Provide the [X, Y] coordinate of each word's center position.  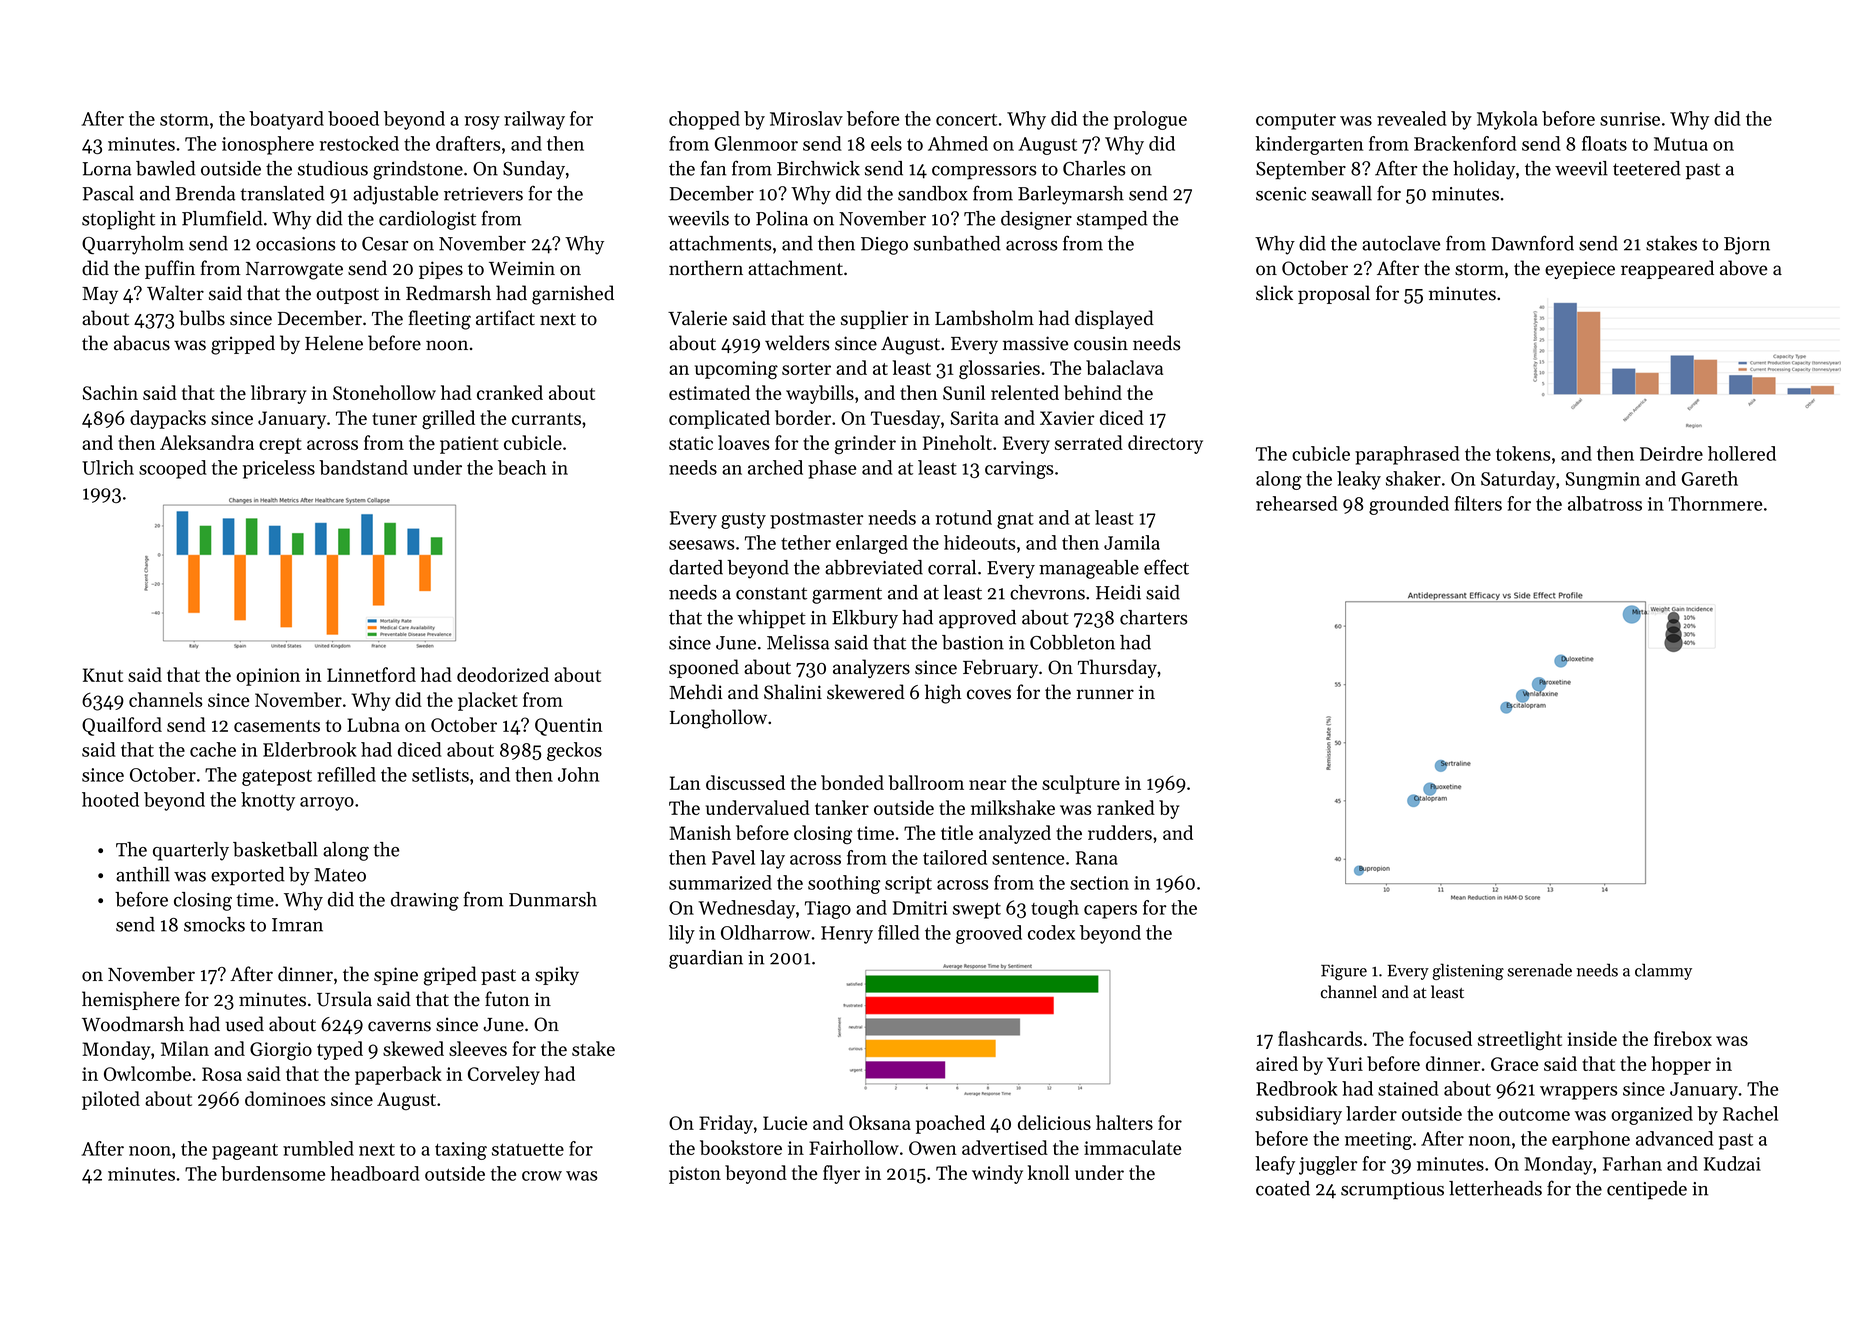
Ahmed [958, 143]
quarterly [191, 851]
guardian [706, 959]
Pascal [108, 193]
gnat [1015, 521]
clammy [1663, 971]
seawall [1342, 193]
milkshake [1013, 807]
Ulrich [108, 467]
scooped [173, 469]
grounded [1409, 505]
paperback [398, 1075]
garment [847, 595]
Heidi [1118, 592]
